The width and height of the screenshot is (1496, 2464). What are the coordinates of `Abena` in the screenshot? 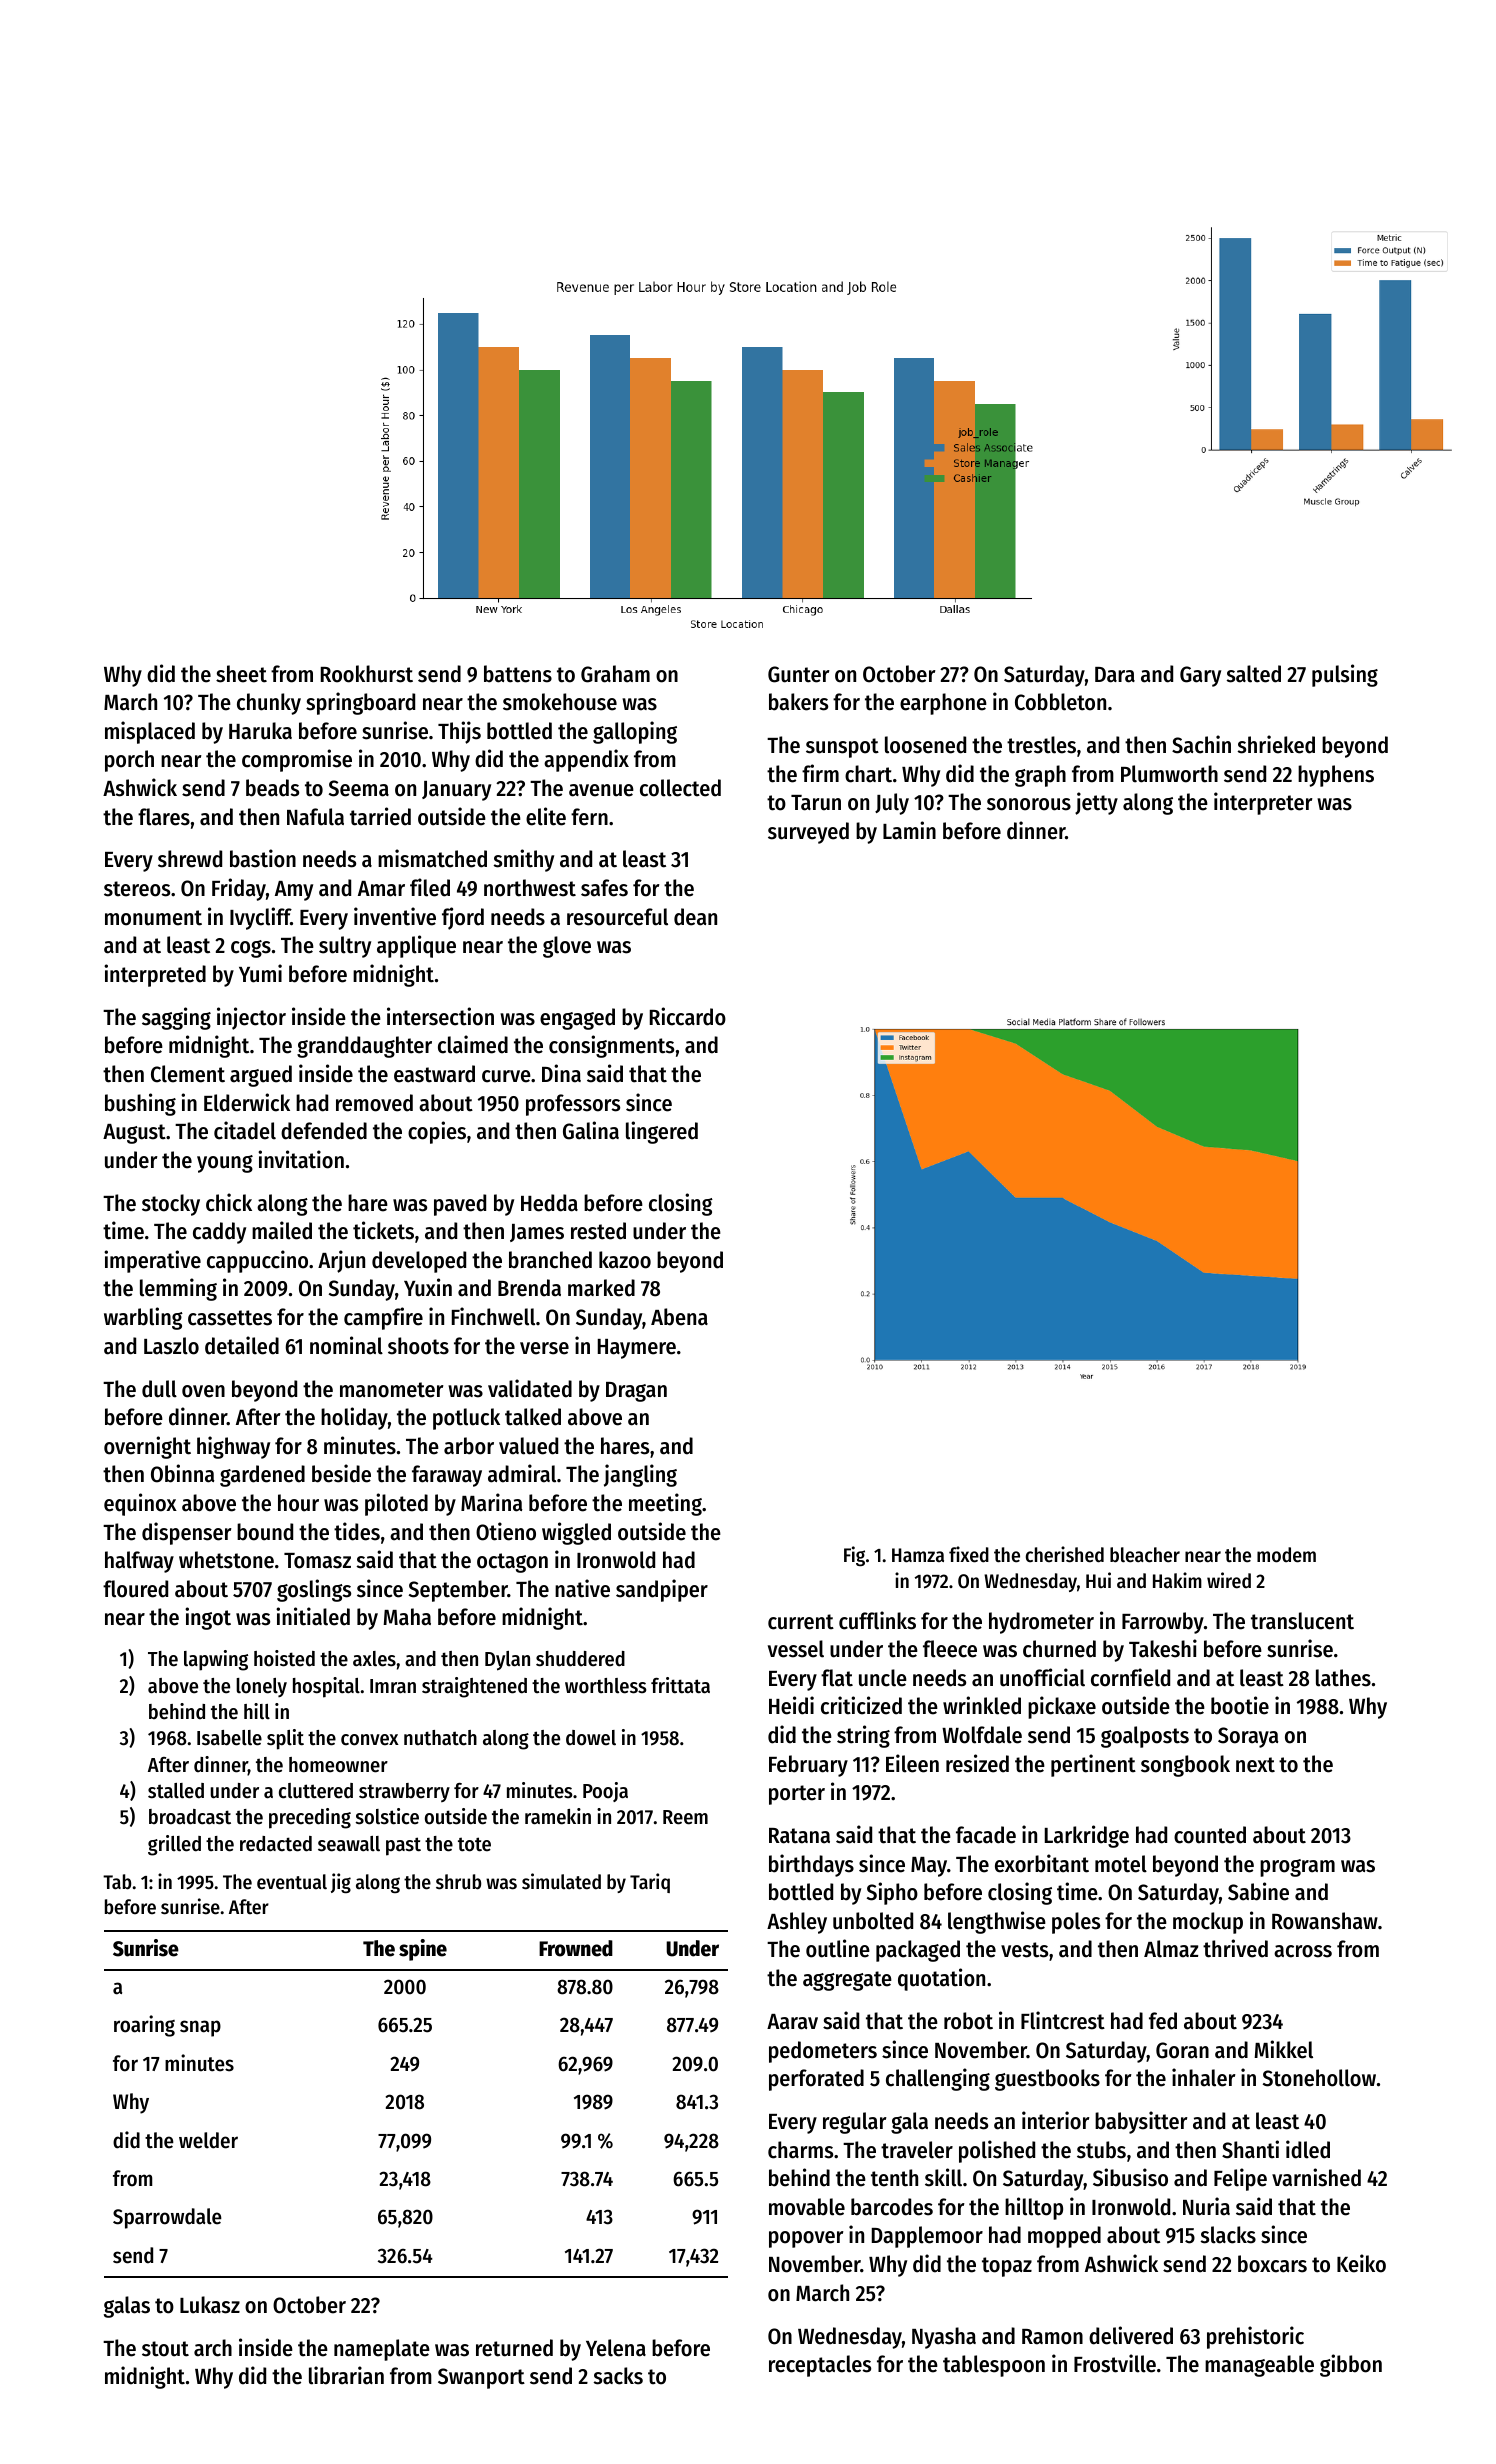 It's located at (679, 1317).
